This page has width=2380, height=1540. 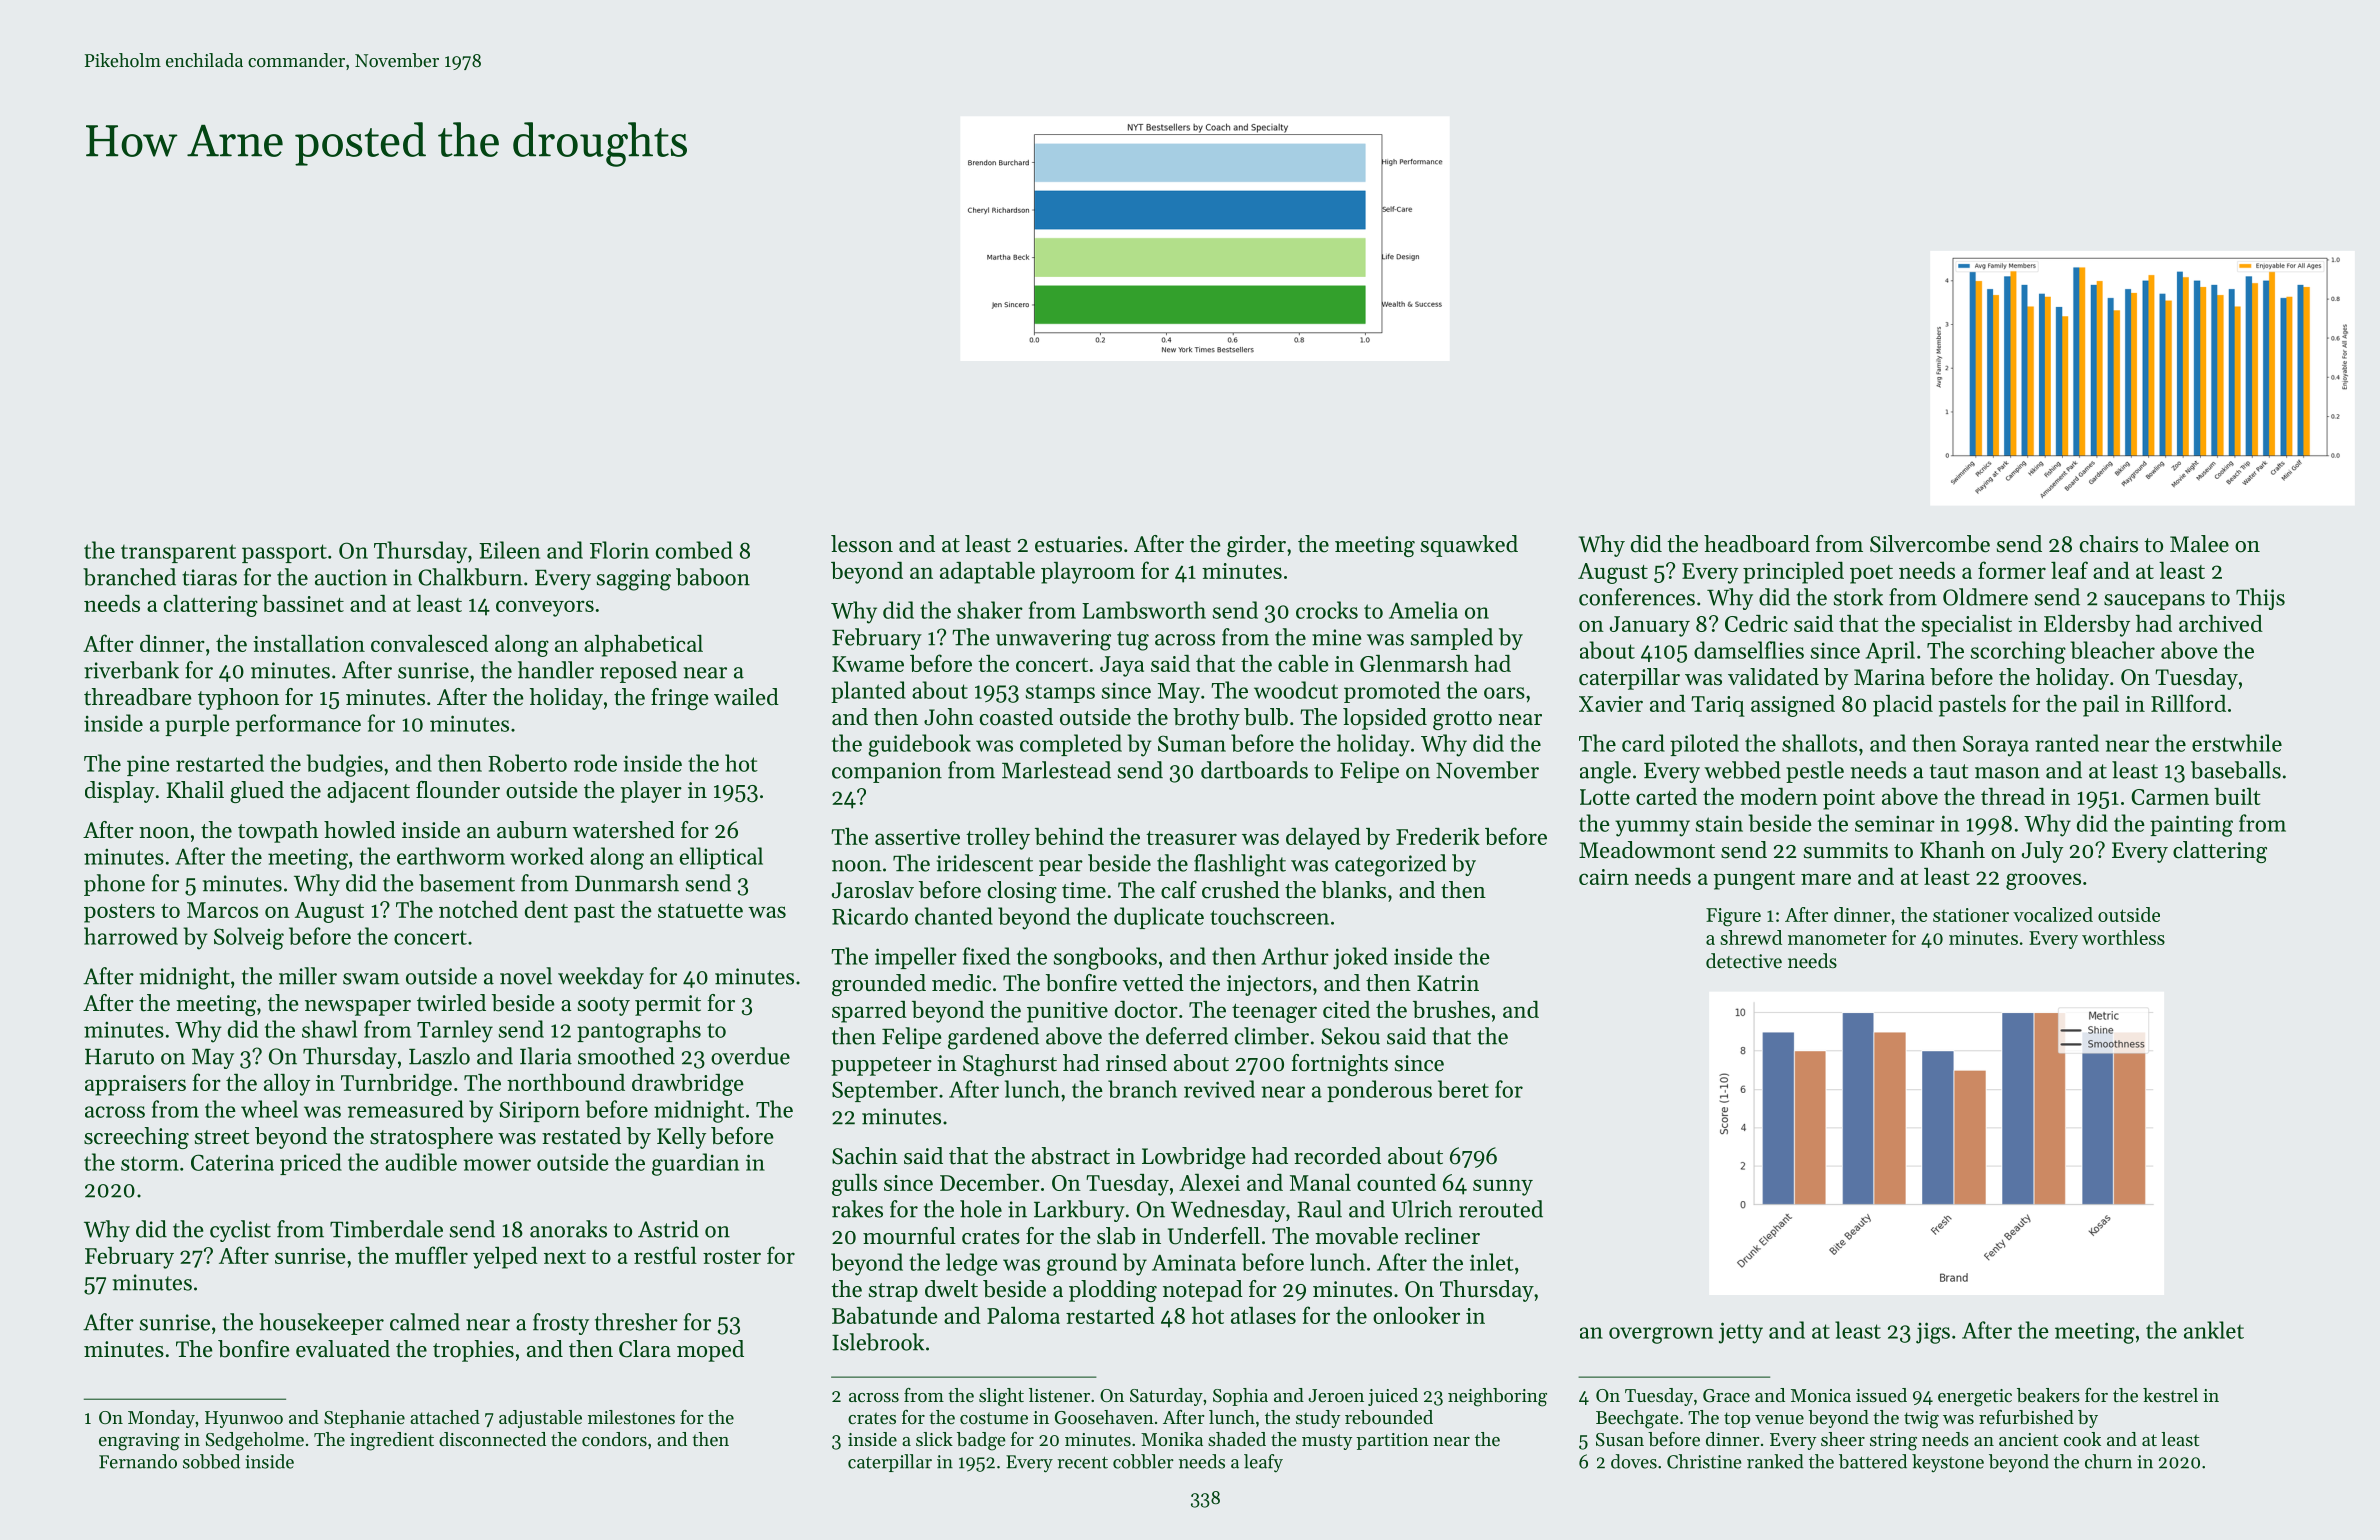 What do you see at coordinates (540, 1419) in the page?
I see `adjustable` at bounding box center [540, 1419].
